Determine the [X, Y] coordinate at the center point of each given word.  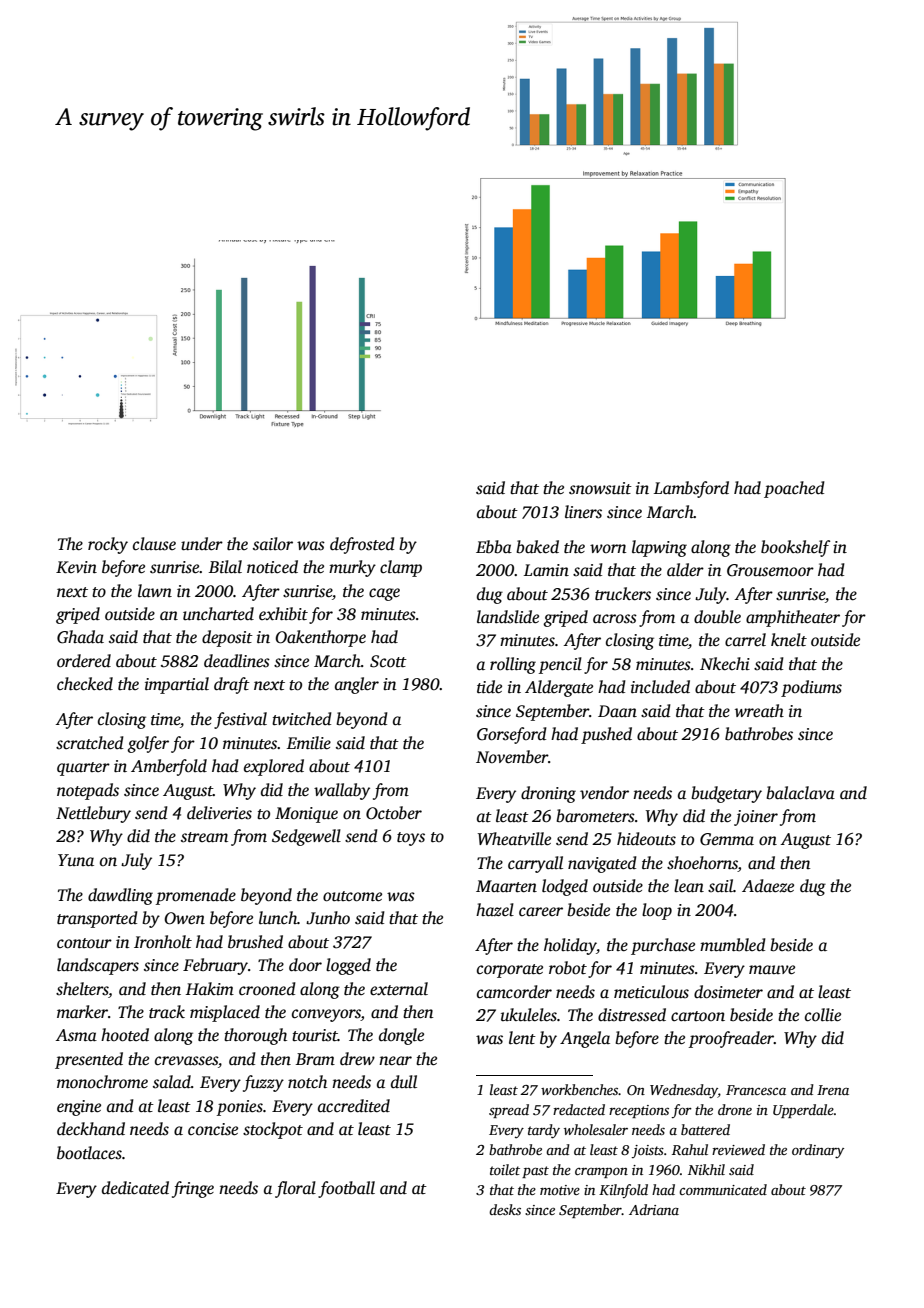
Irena [833, 1090]
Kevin [76, 567]
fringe [193, 1189]
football [346, 1189]
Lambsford [691, 489]
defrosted [362, 545]
